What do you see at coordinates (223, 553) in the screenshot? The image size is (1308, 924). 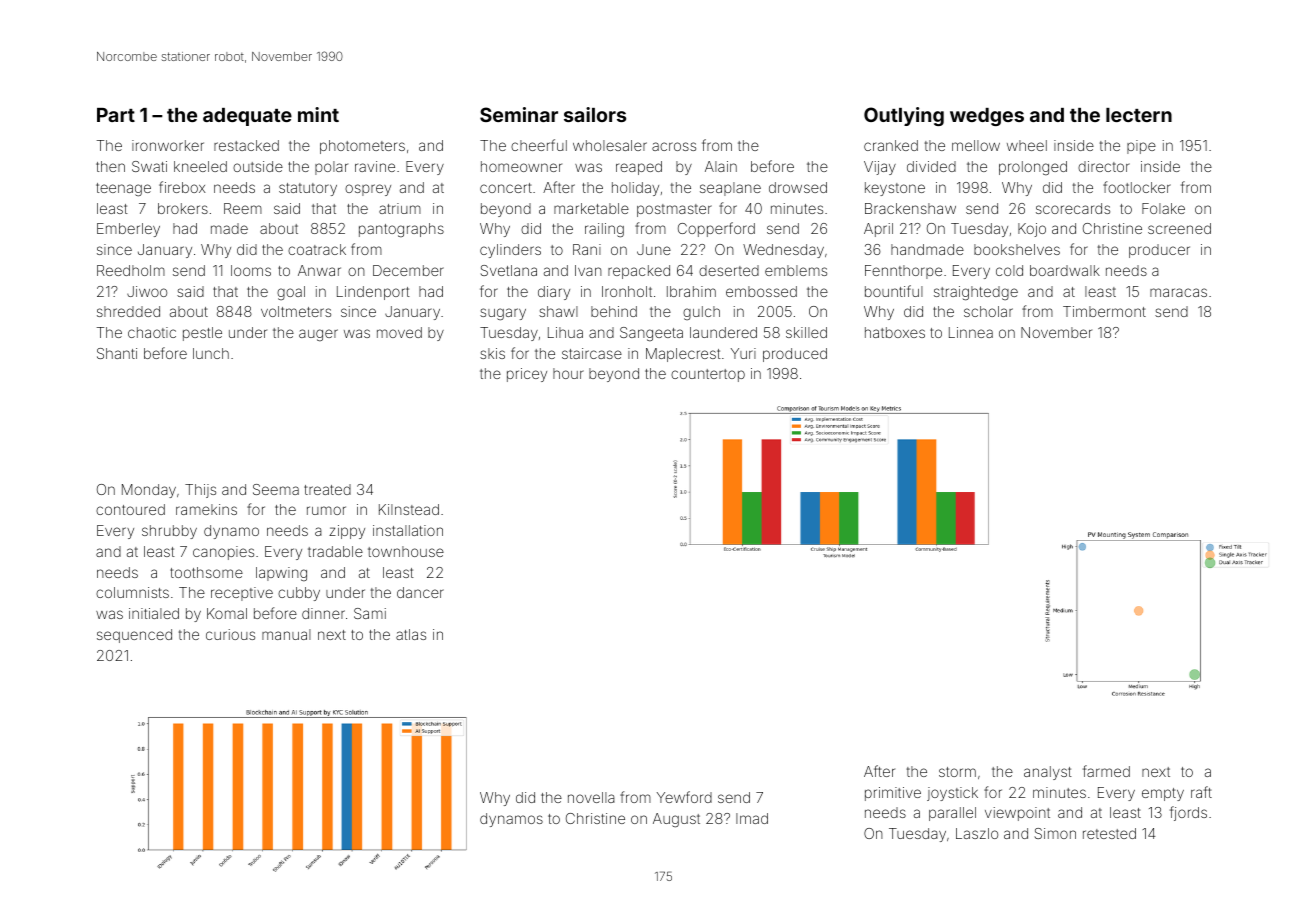 I see `canopies` at bounding box center [223, 553].
